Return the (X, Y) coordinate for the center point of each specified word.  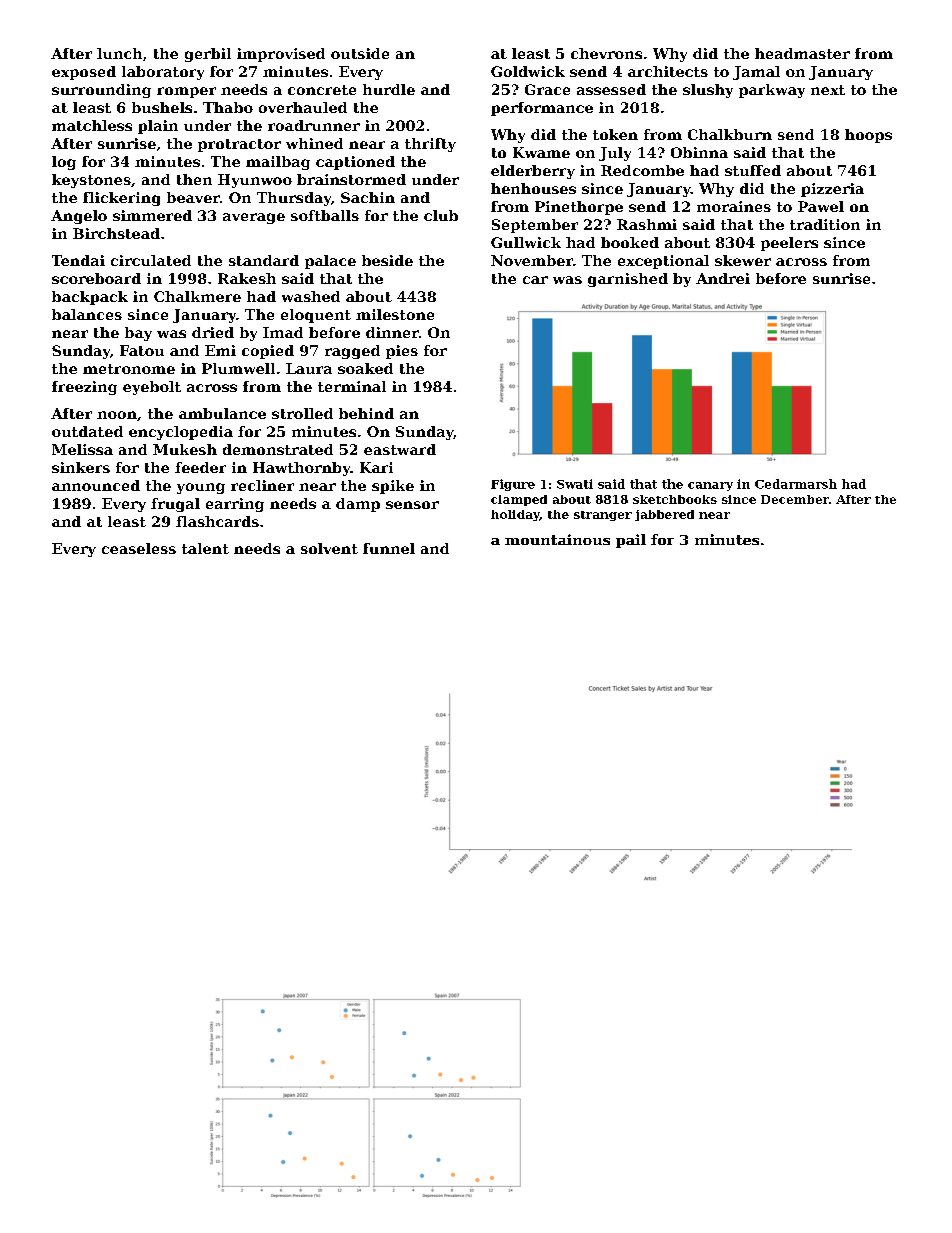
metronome (129, 369)
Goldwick (528, 71)
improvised (281, 55)
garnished (628, 280)
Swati (575, 484)
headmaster (802, 53)
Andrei (723, 278)
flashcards (217, 521)
